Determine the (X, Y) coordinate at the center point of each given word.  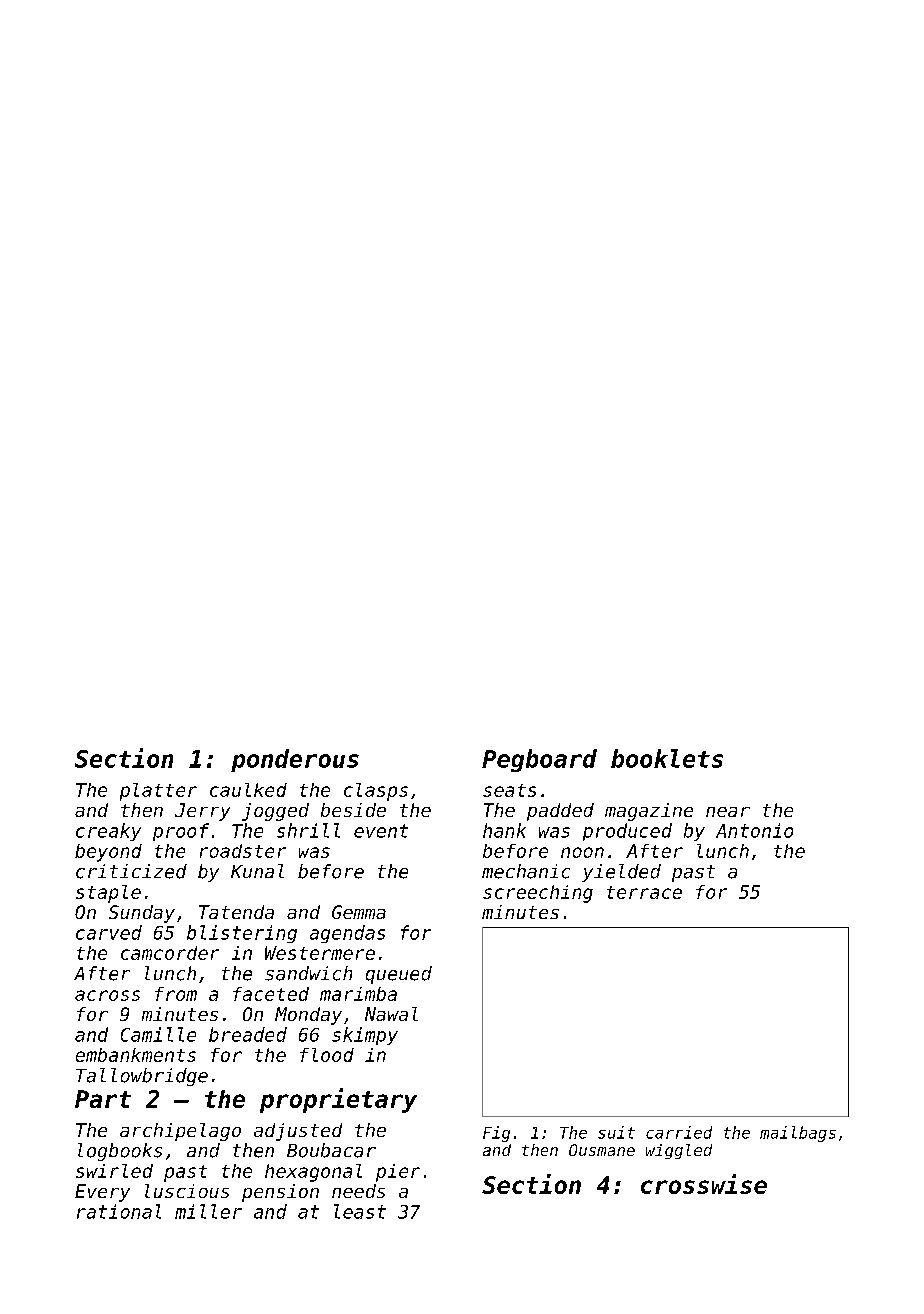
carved (109, 932)
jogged (275, 812)
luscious (187, 1191)
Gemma (359, 912)
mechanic (526, 871)
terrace (644, 892)
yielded (621, 873)
